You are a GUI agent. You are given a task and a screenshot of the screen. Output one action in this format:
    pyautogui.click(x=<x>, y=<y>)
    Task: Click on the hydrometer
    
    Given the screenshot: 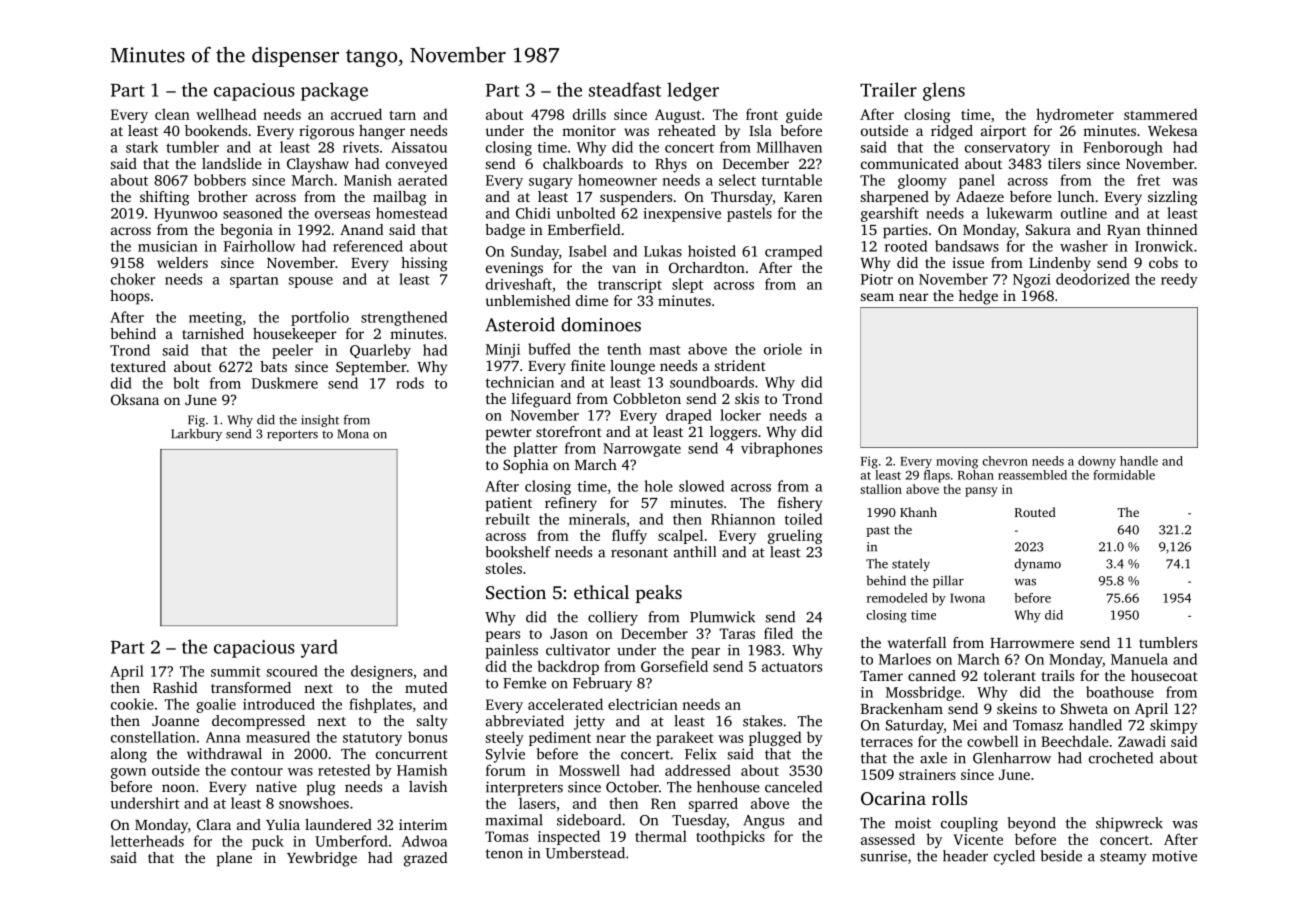 What is the action you would take?
    pyautogui.click(x=1075, y=115)
